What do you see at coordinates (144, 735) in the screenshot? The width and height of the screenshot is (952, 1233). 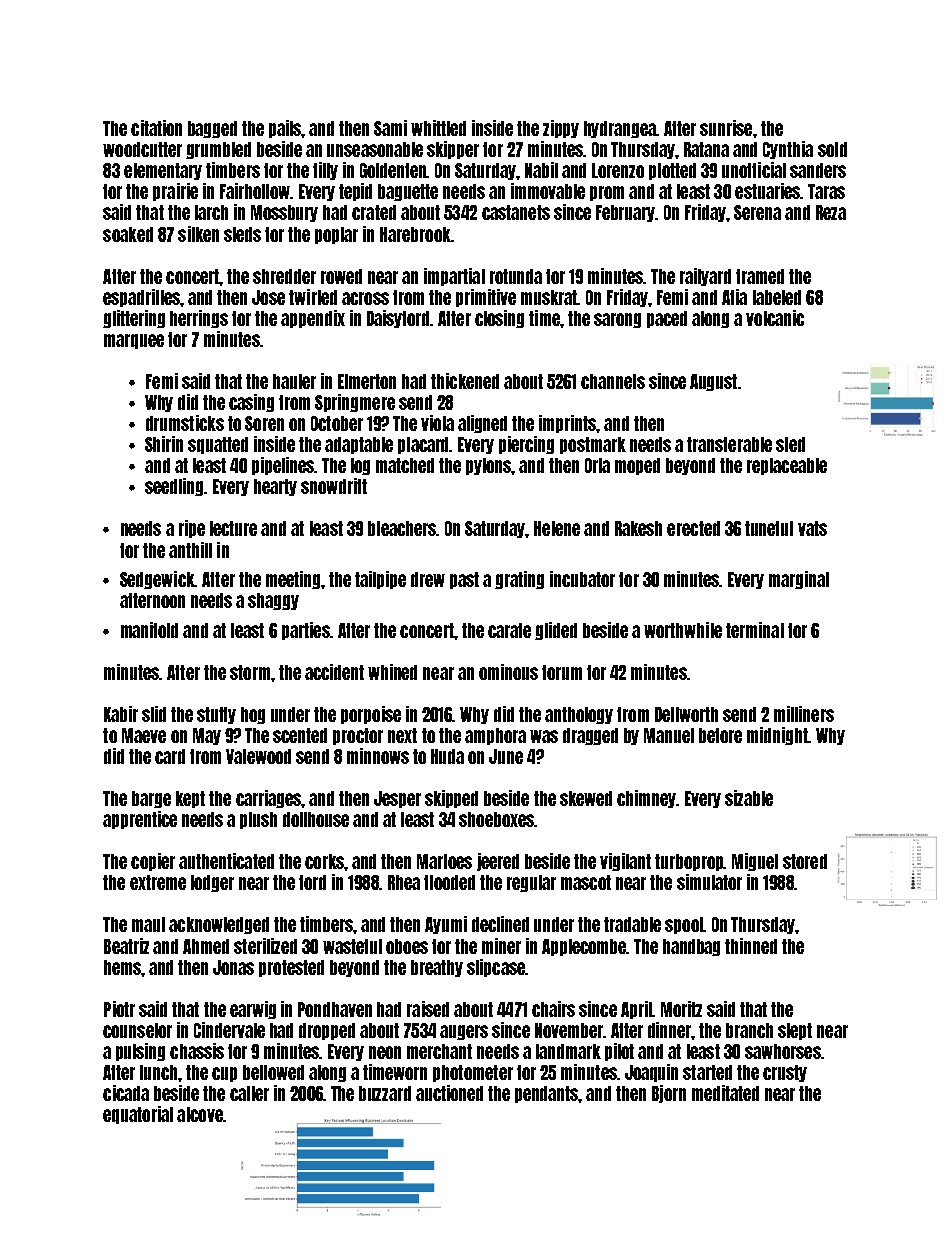 I see `Maeve` at bounding box center [144, 735].
